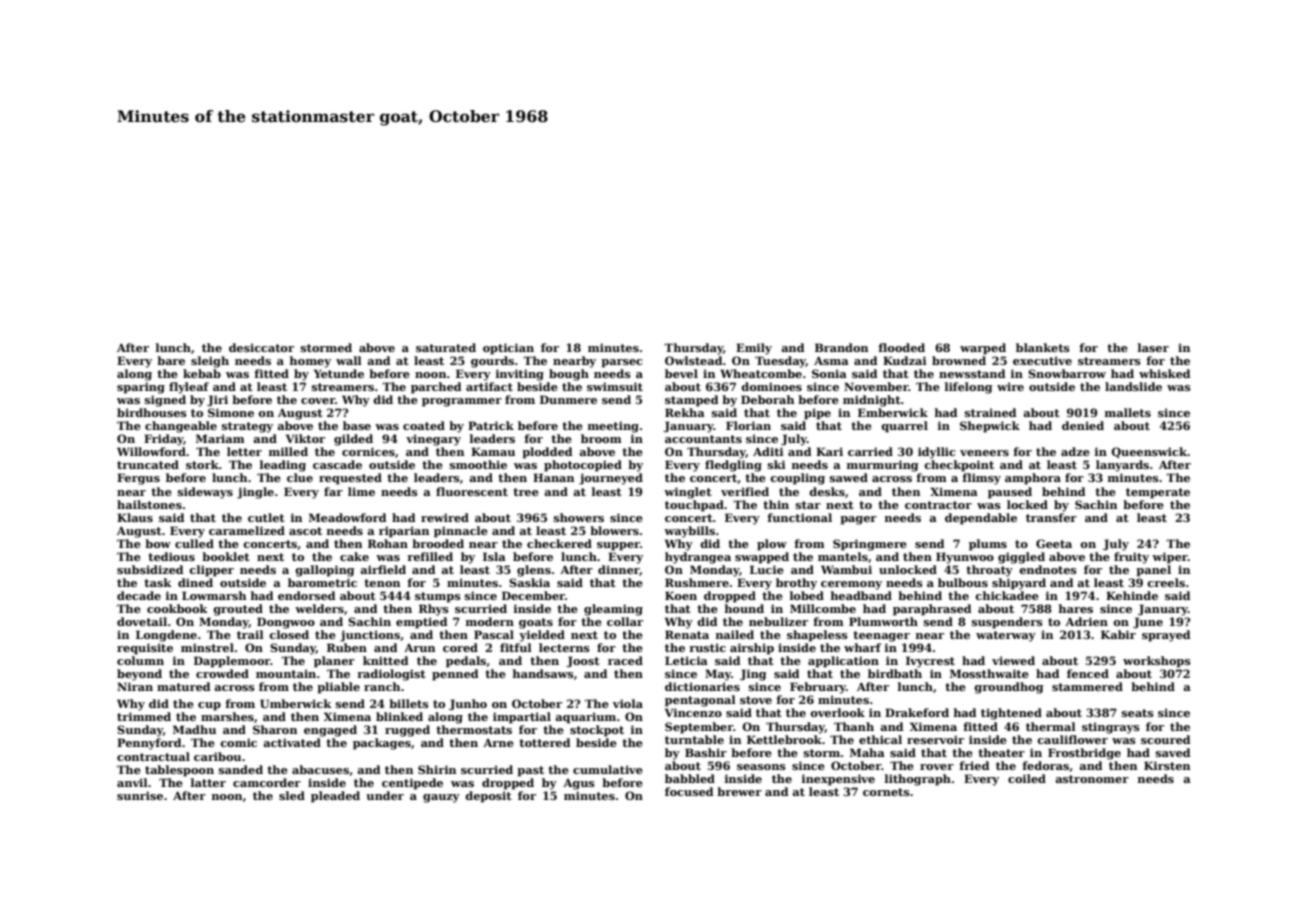  I want to click on browned, so click(959, 360).
